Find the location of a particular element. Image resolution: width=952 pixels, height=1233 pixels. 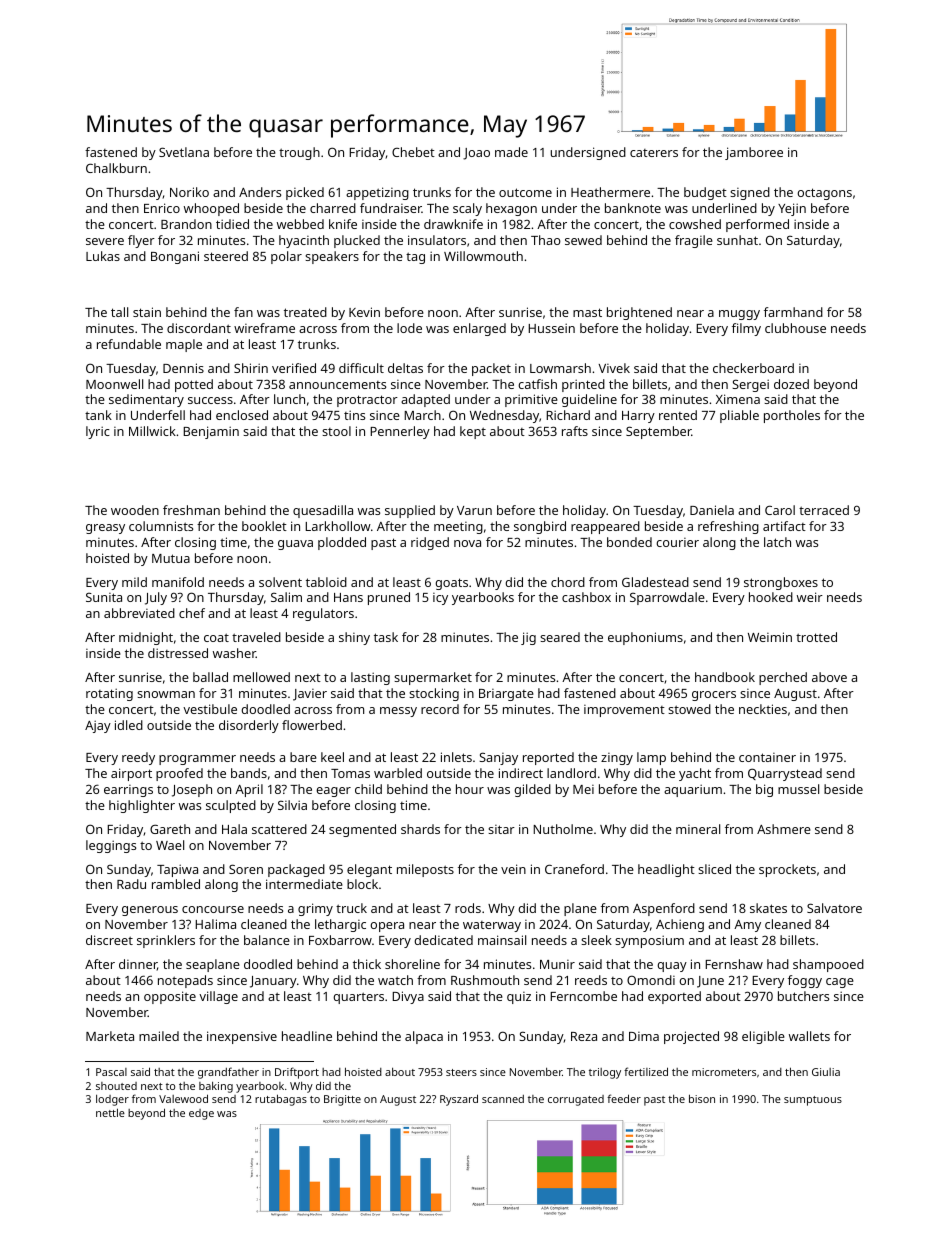

lode is located at coordinates (409, 328).
